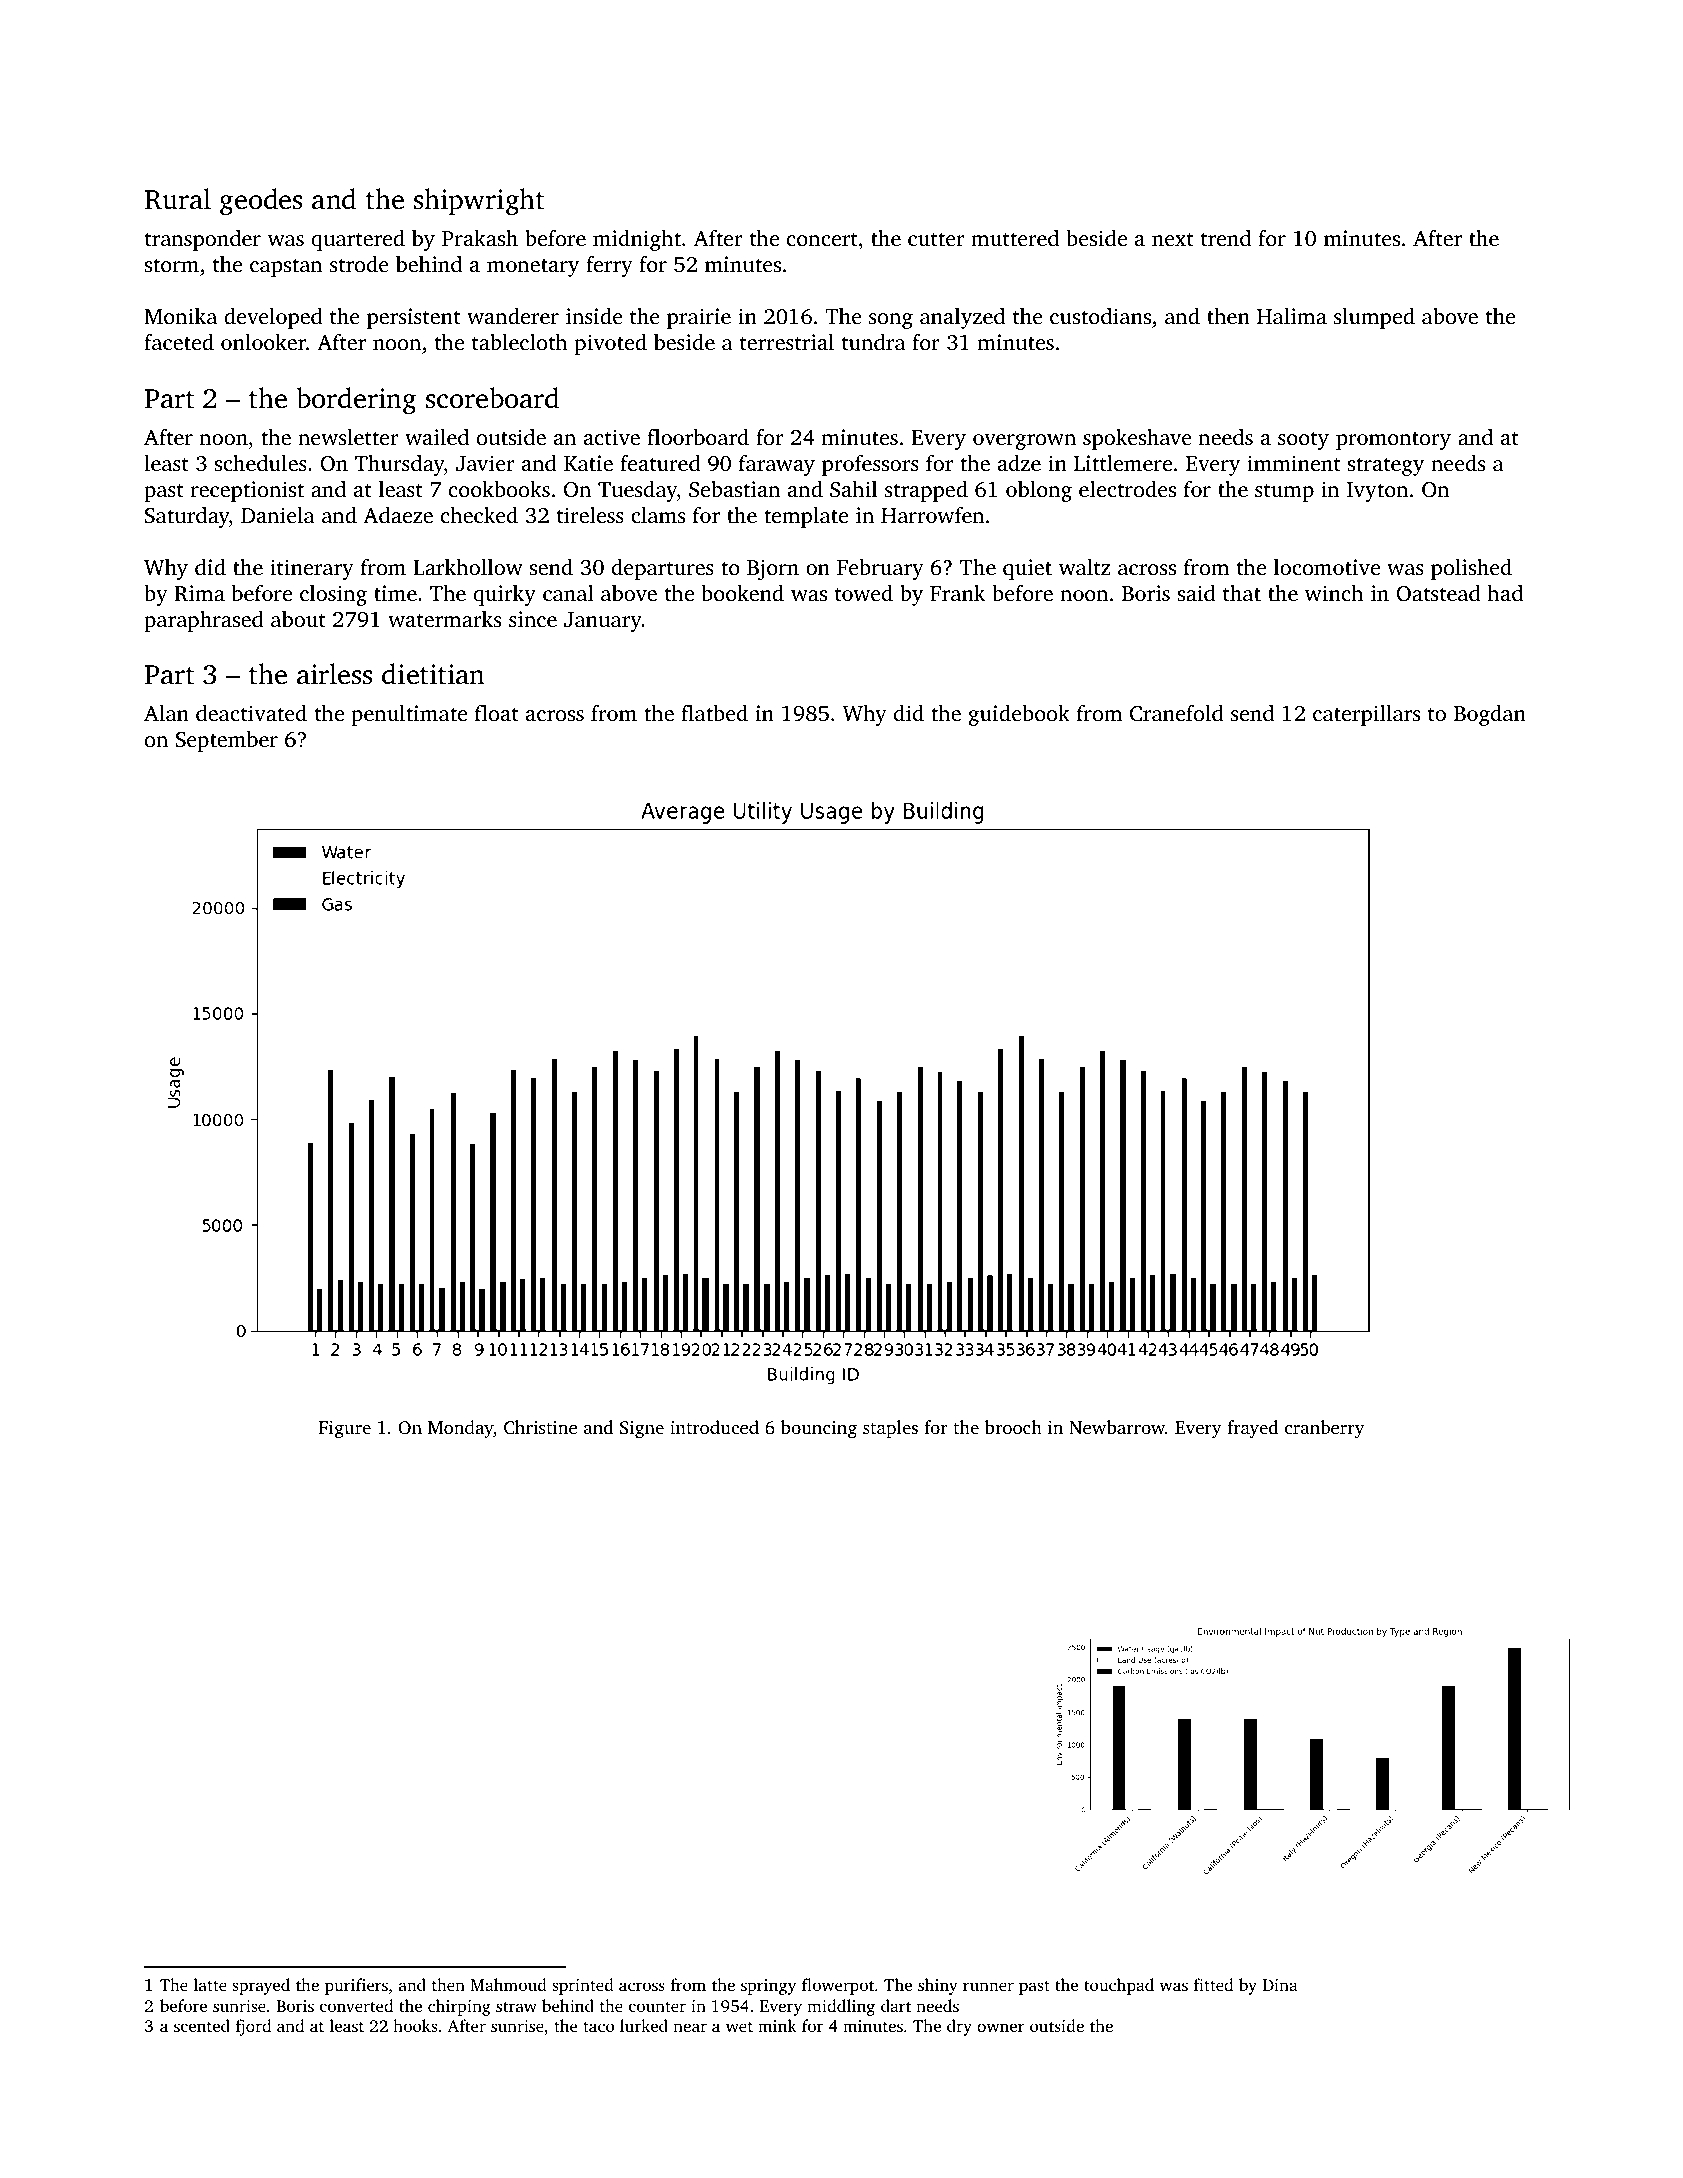  What do you see at coordinates (1177, 713) in the document?
I see `Cranefold` at bounding box center [1177, 713].
